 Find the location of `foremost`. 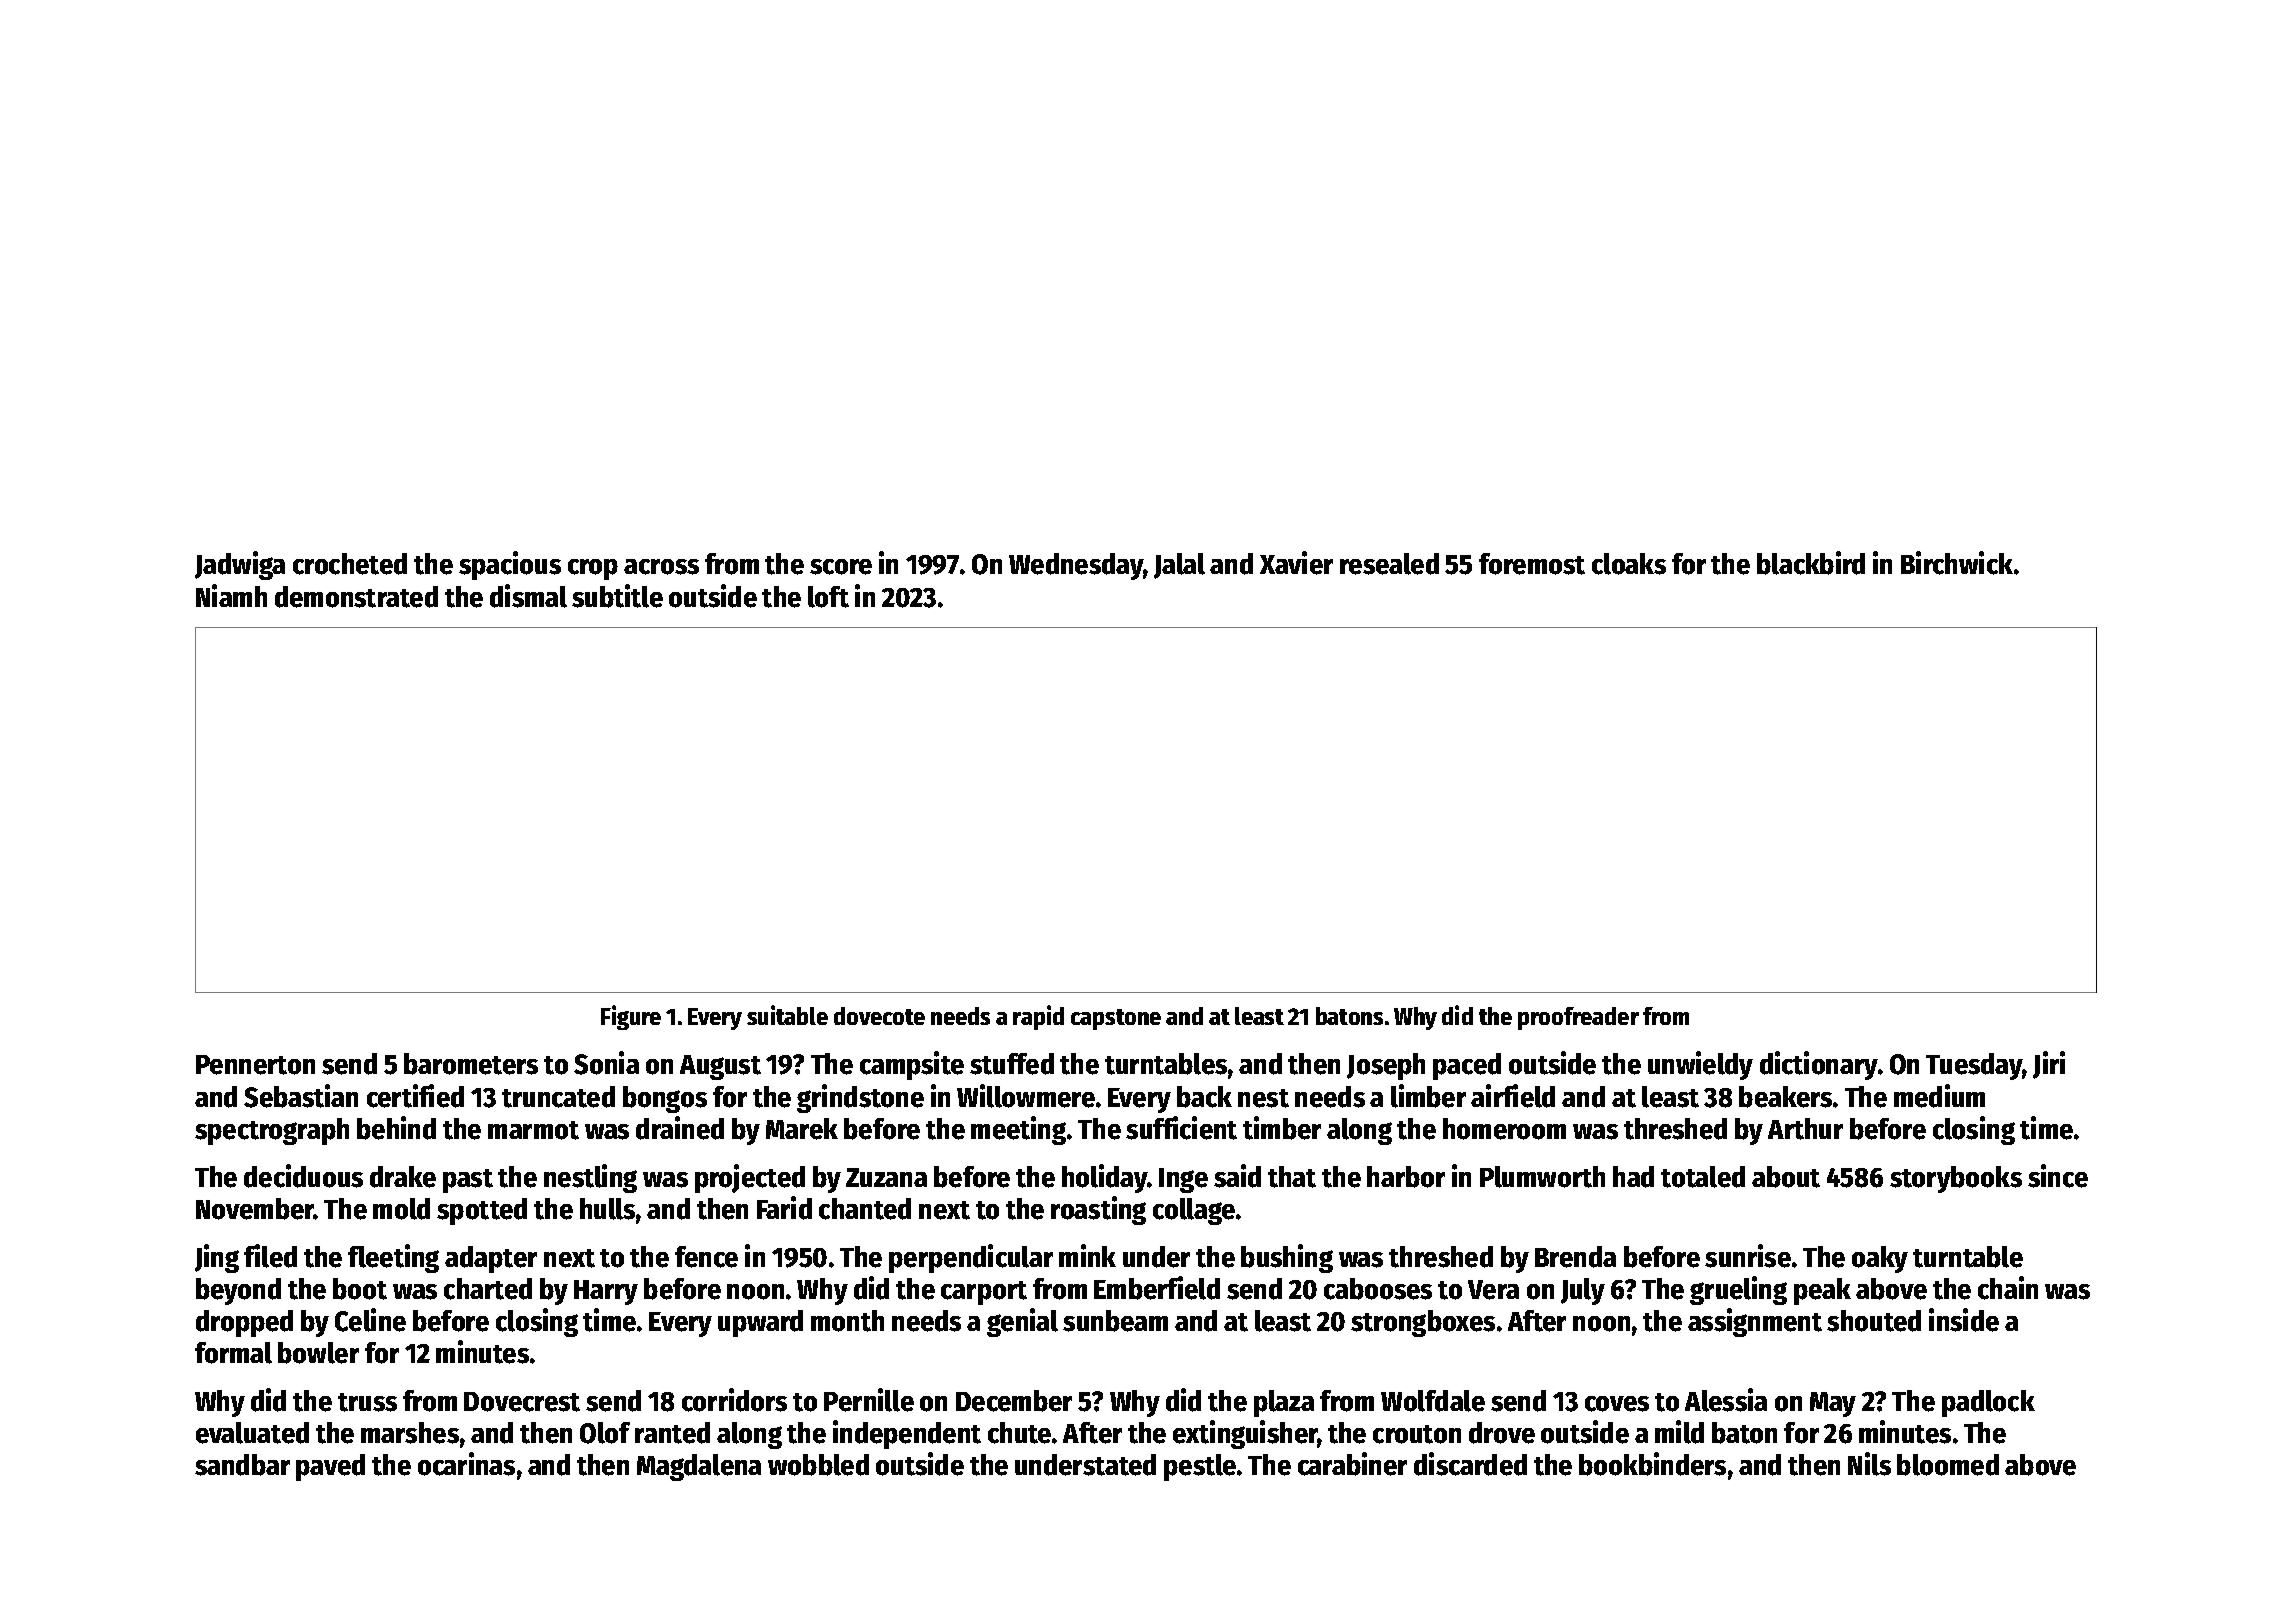

foremost is located at coordinates (1532, 564).
